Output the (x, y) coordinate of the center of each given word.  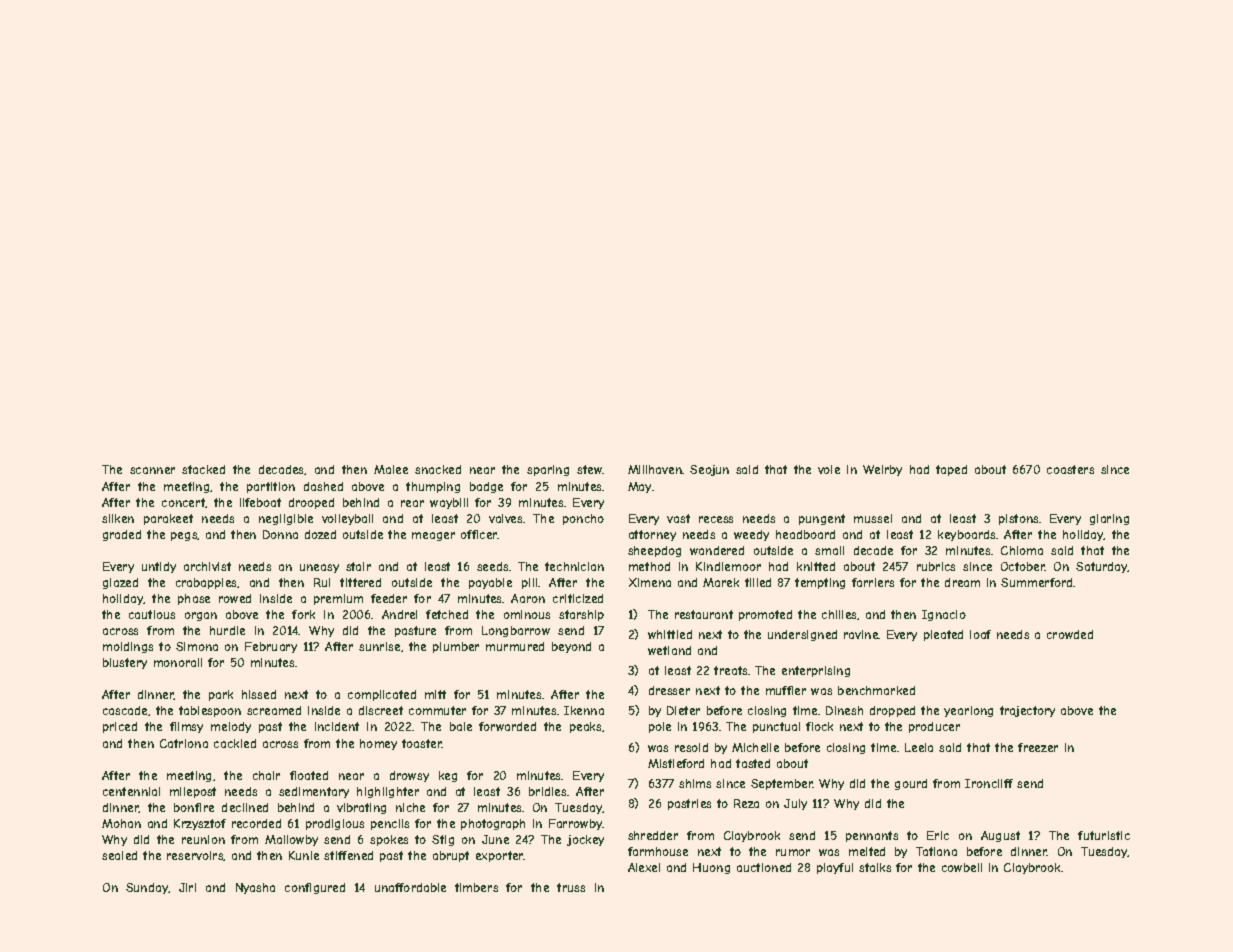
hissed (259, 694)
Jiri (187, 887)
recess (716, 519)
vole (829, 469)
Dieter (683, 710)
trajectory (1027, 711)
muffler (786, 690)
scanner (152, 470)
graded (122, 535)
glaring (1109, 519)
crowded (1070, 634)
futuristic (1104, 835)
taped (951, 470)
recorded (256, 823)
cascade (126, 711)
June (495, 839)
